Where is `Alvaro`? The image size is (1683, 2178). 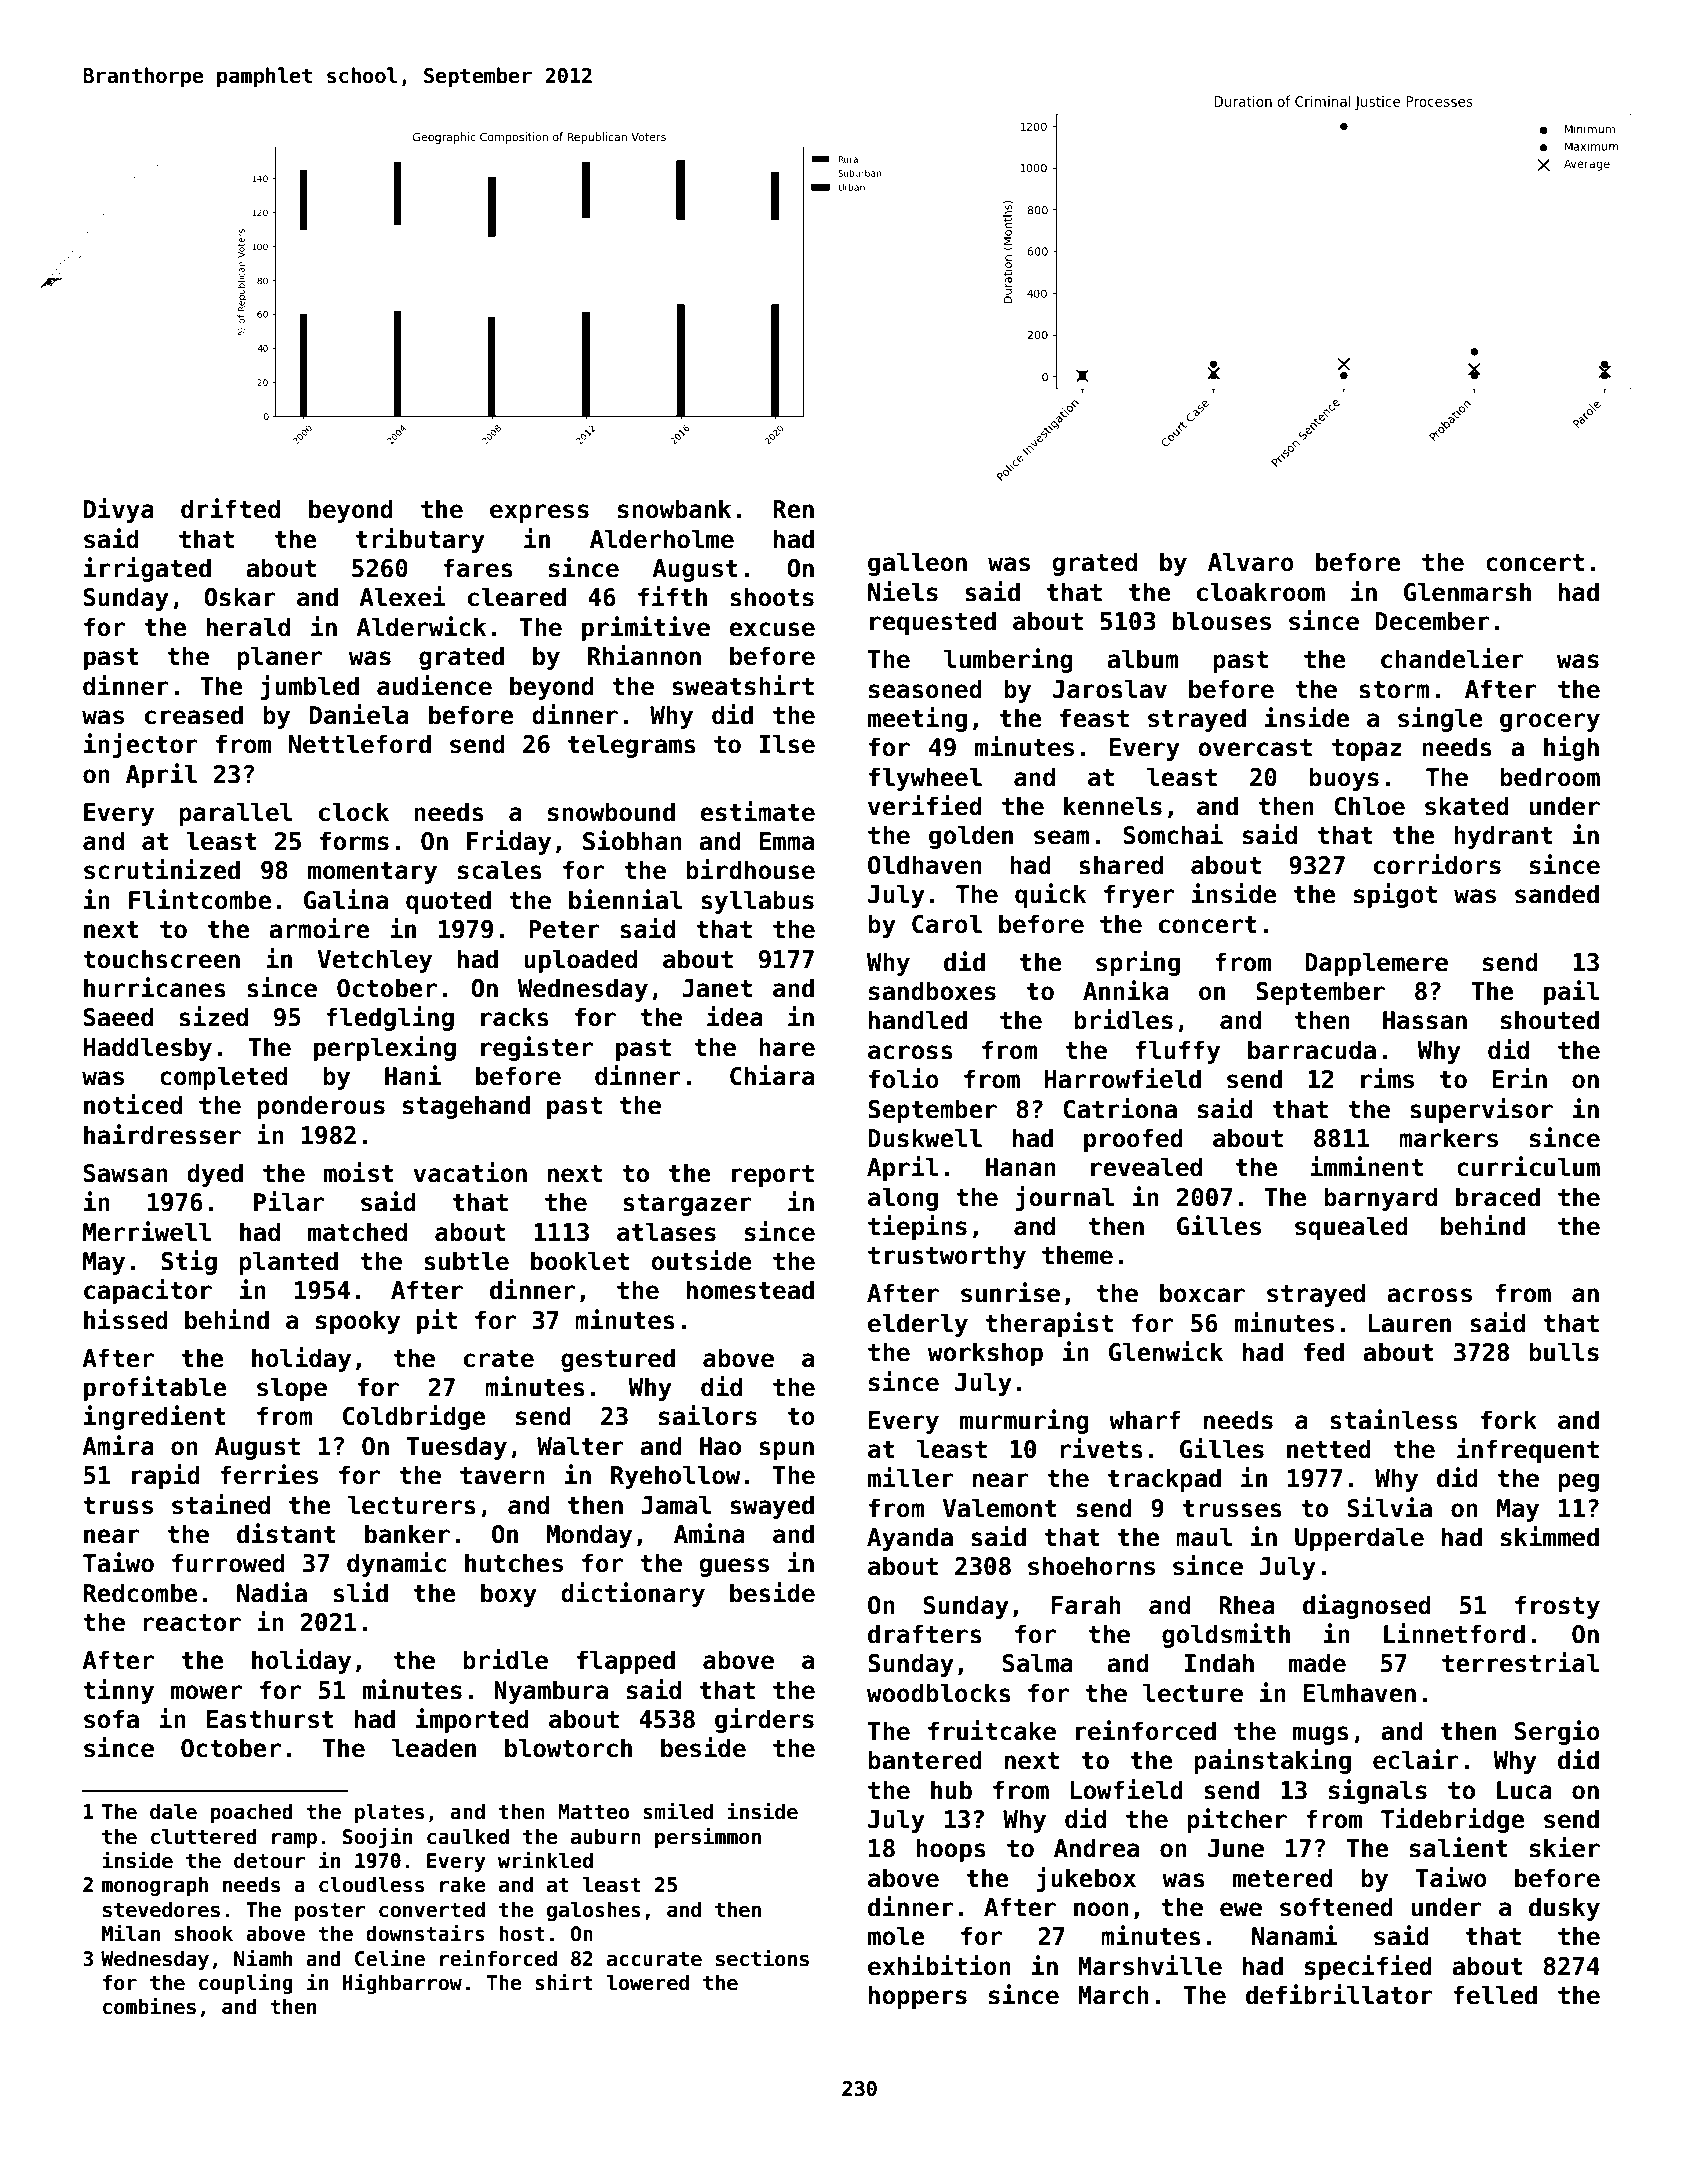 Alvaro is located at coordinates (1251, 562).
